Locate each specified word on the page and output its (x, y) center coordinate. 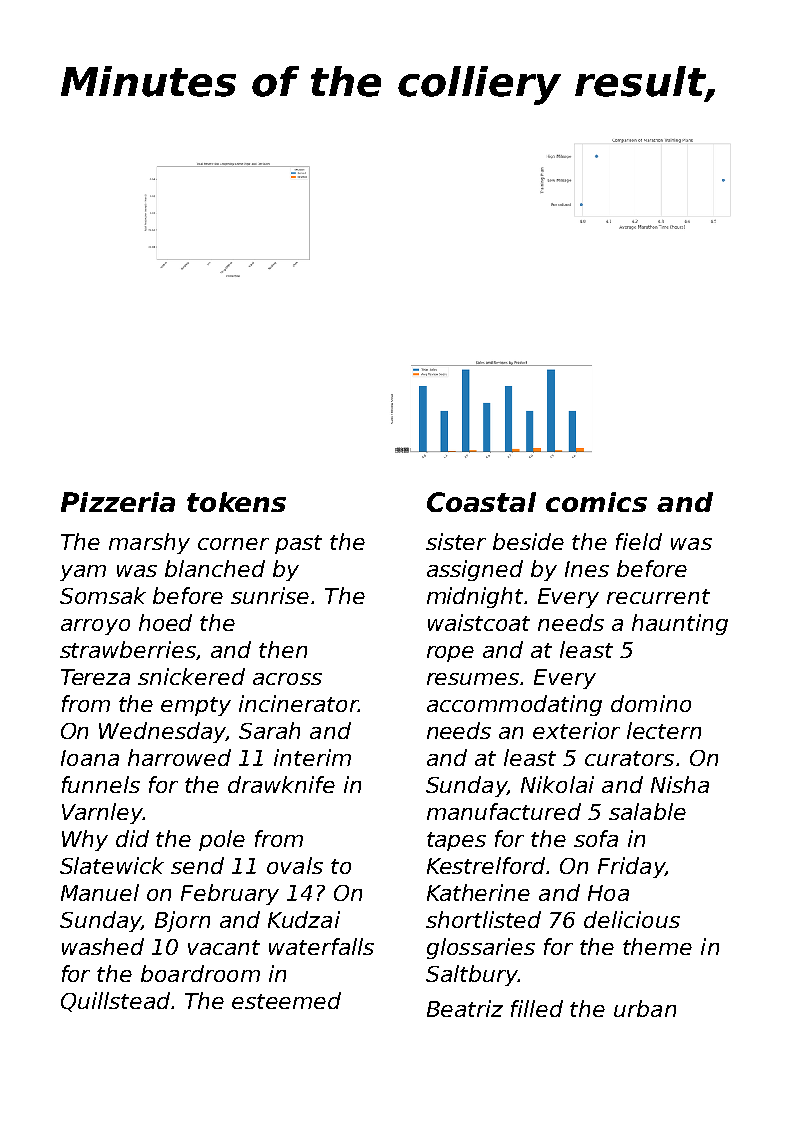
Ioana (90, 758)
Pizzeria (118, 502)
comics (596, 502)
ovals (295, 865)
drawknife (281, 784)
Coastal (481, 502)
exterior (576, 730)
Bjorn (182, 921)
